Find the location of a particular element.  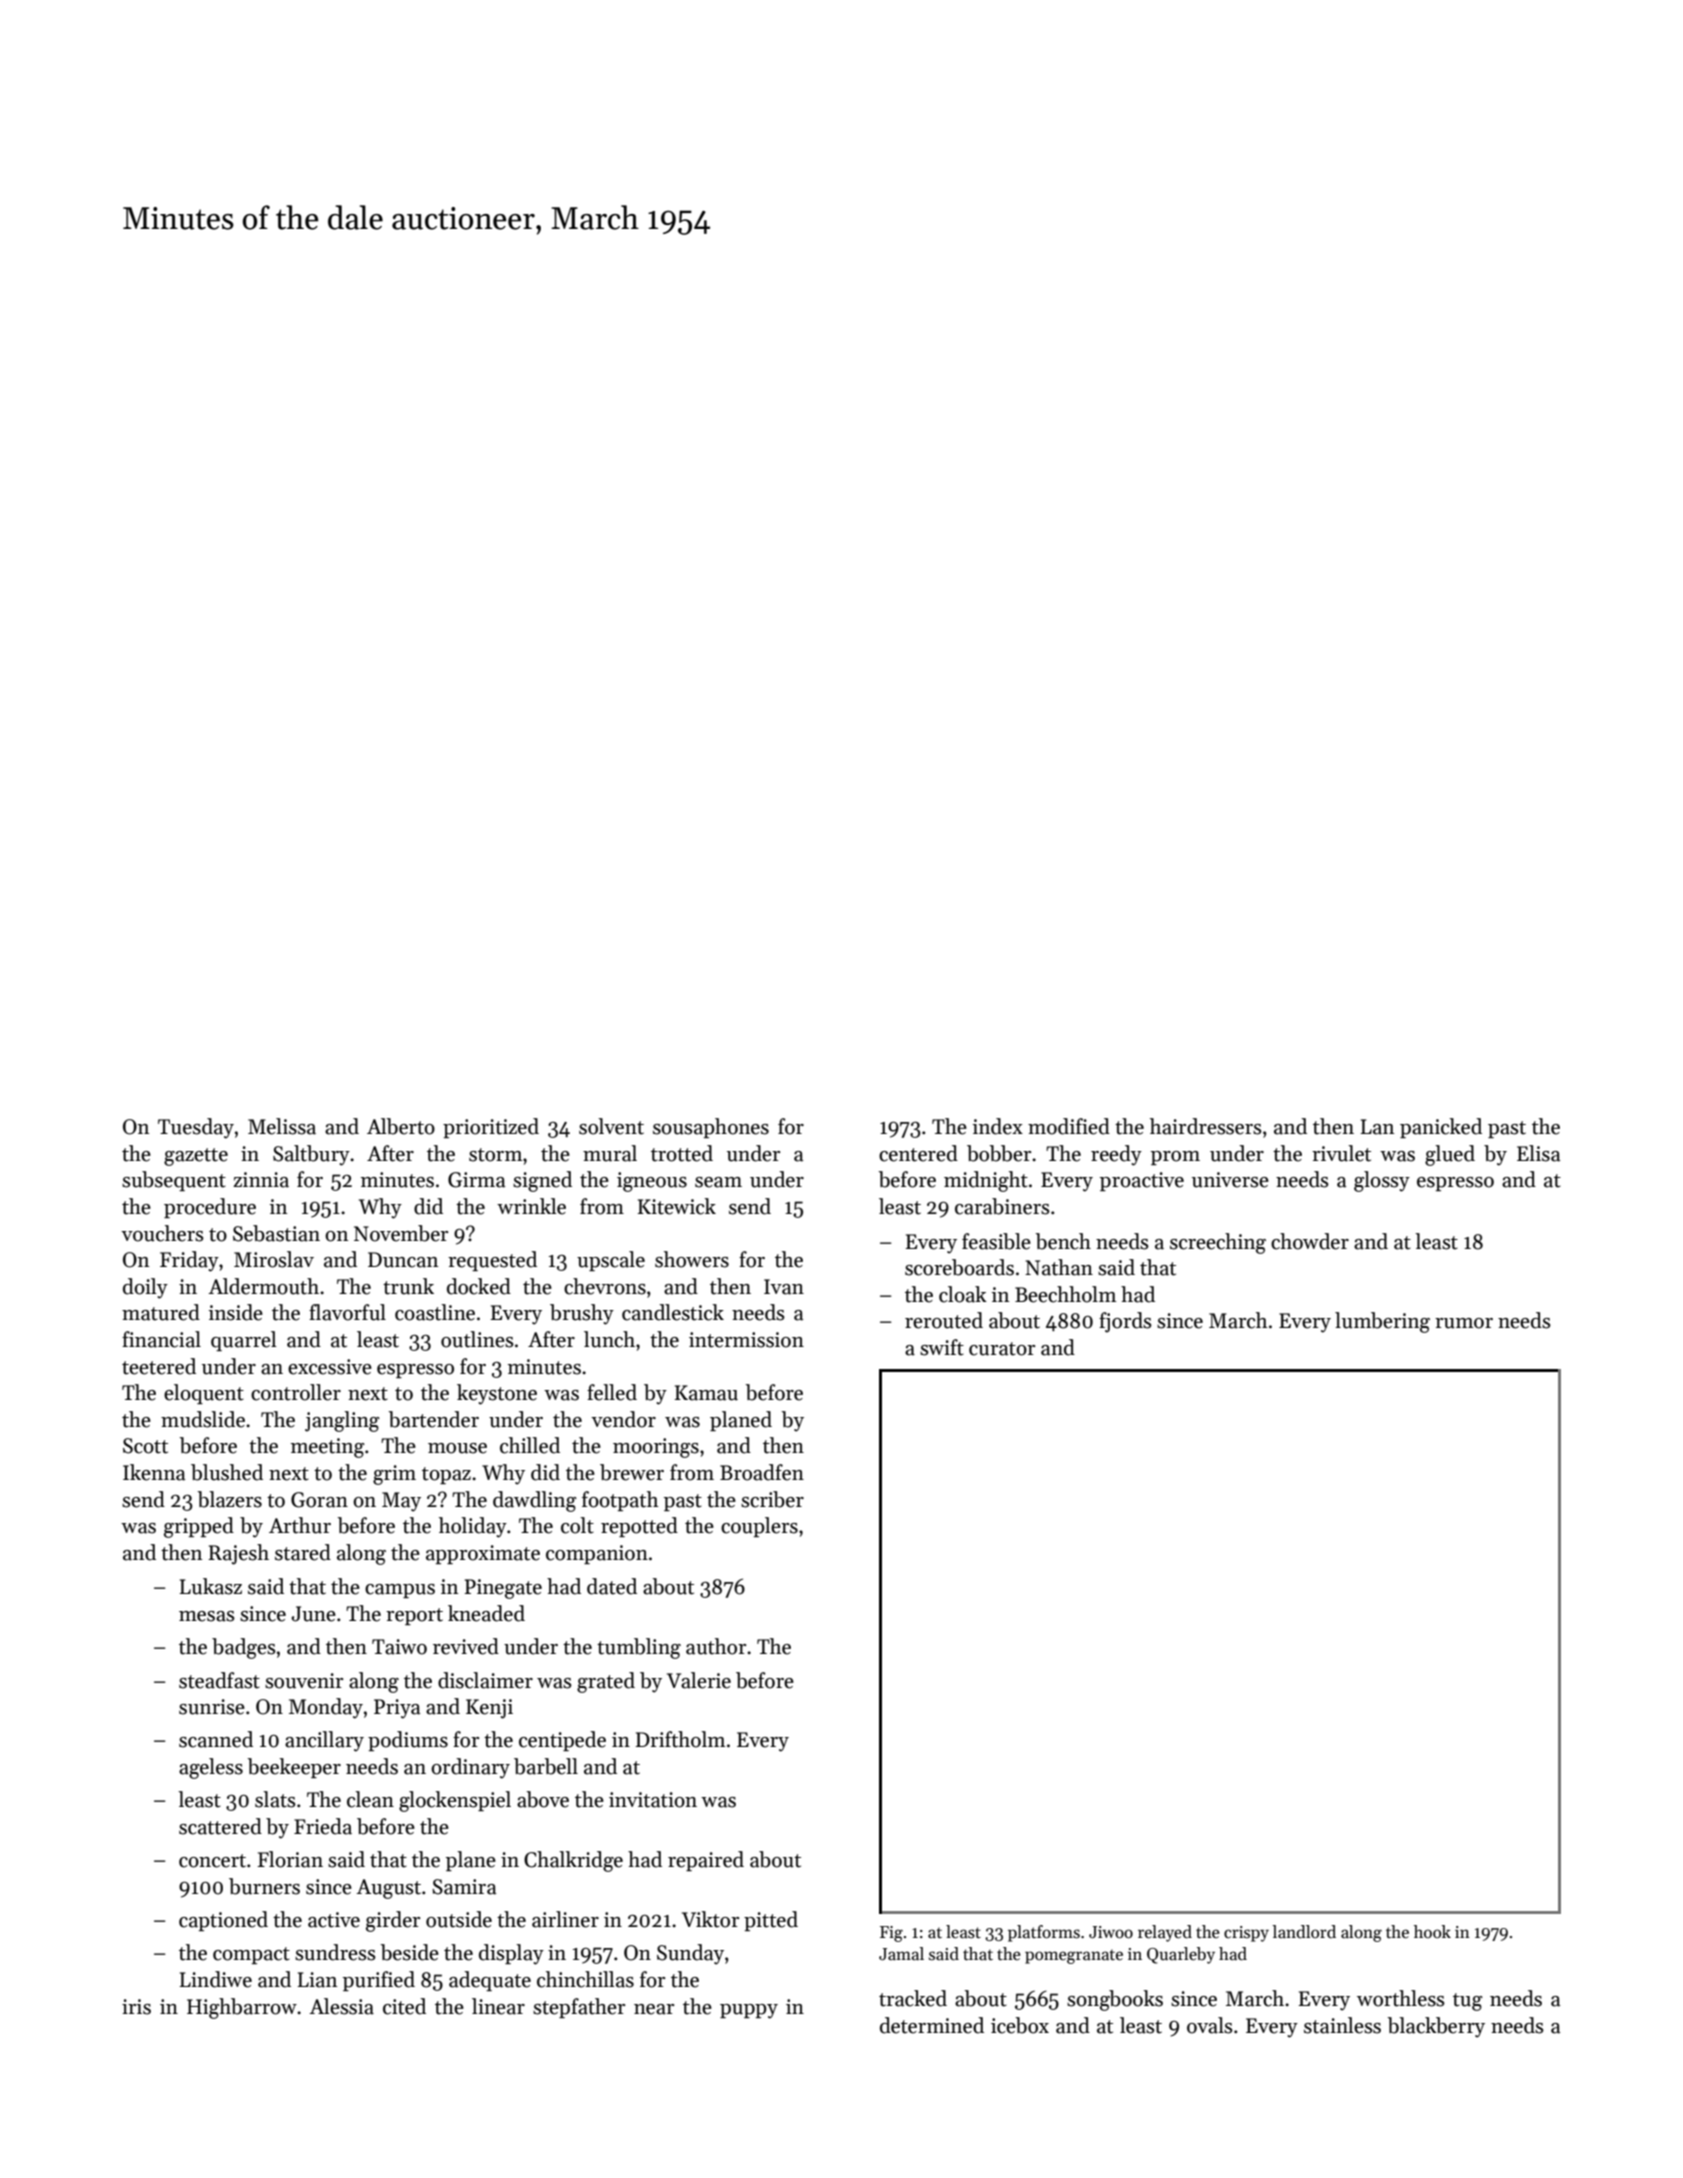

rumor is located at coordinates (1464, 1323).
